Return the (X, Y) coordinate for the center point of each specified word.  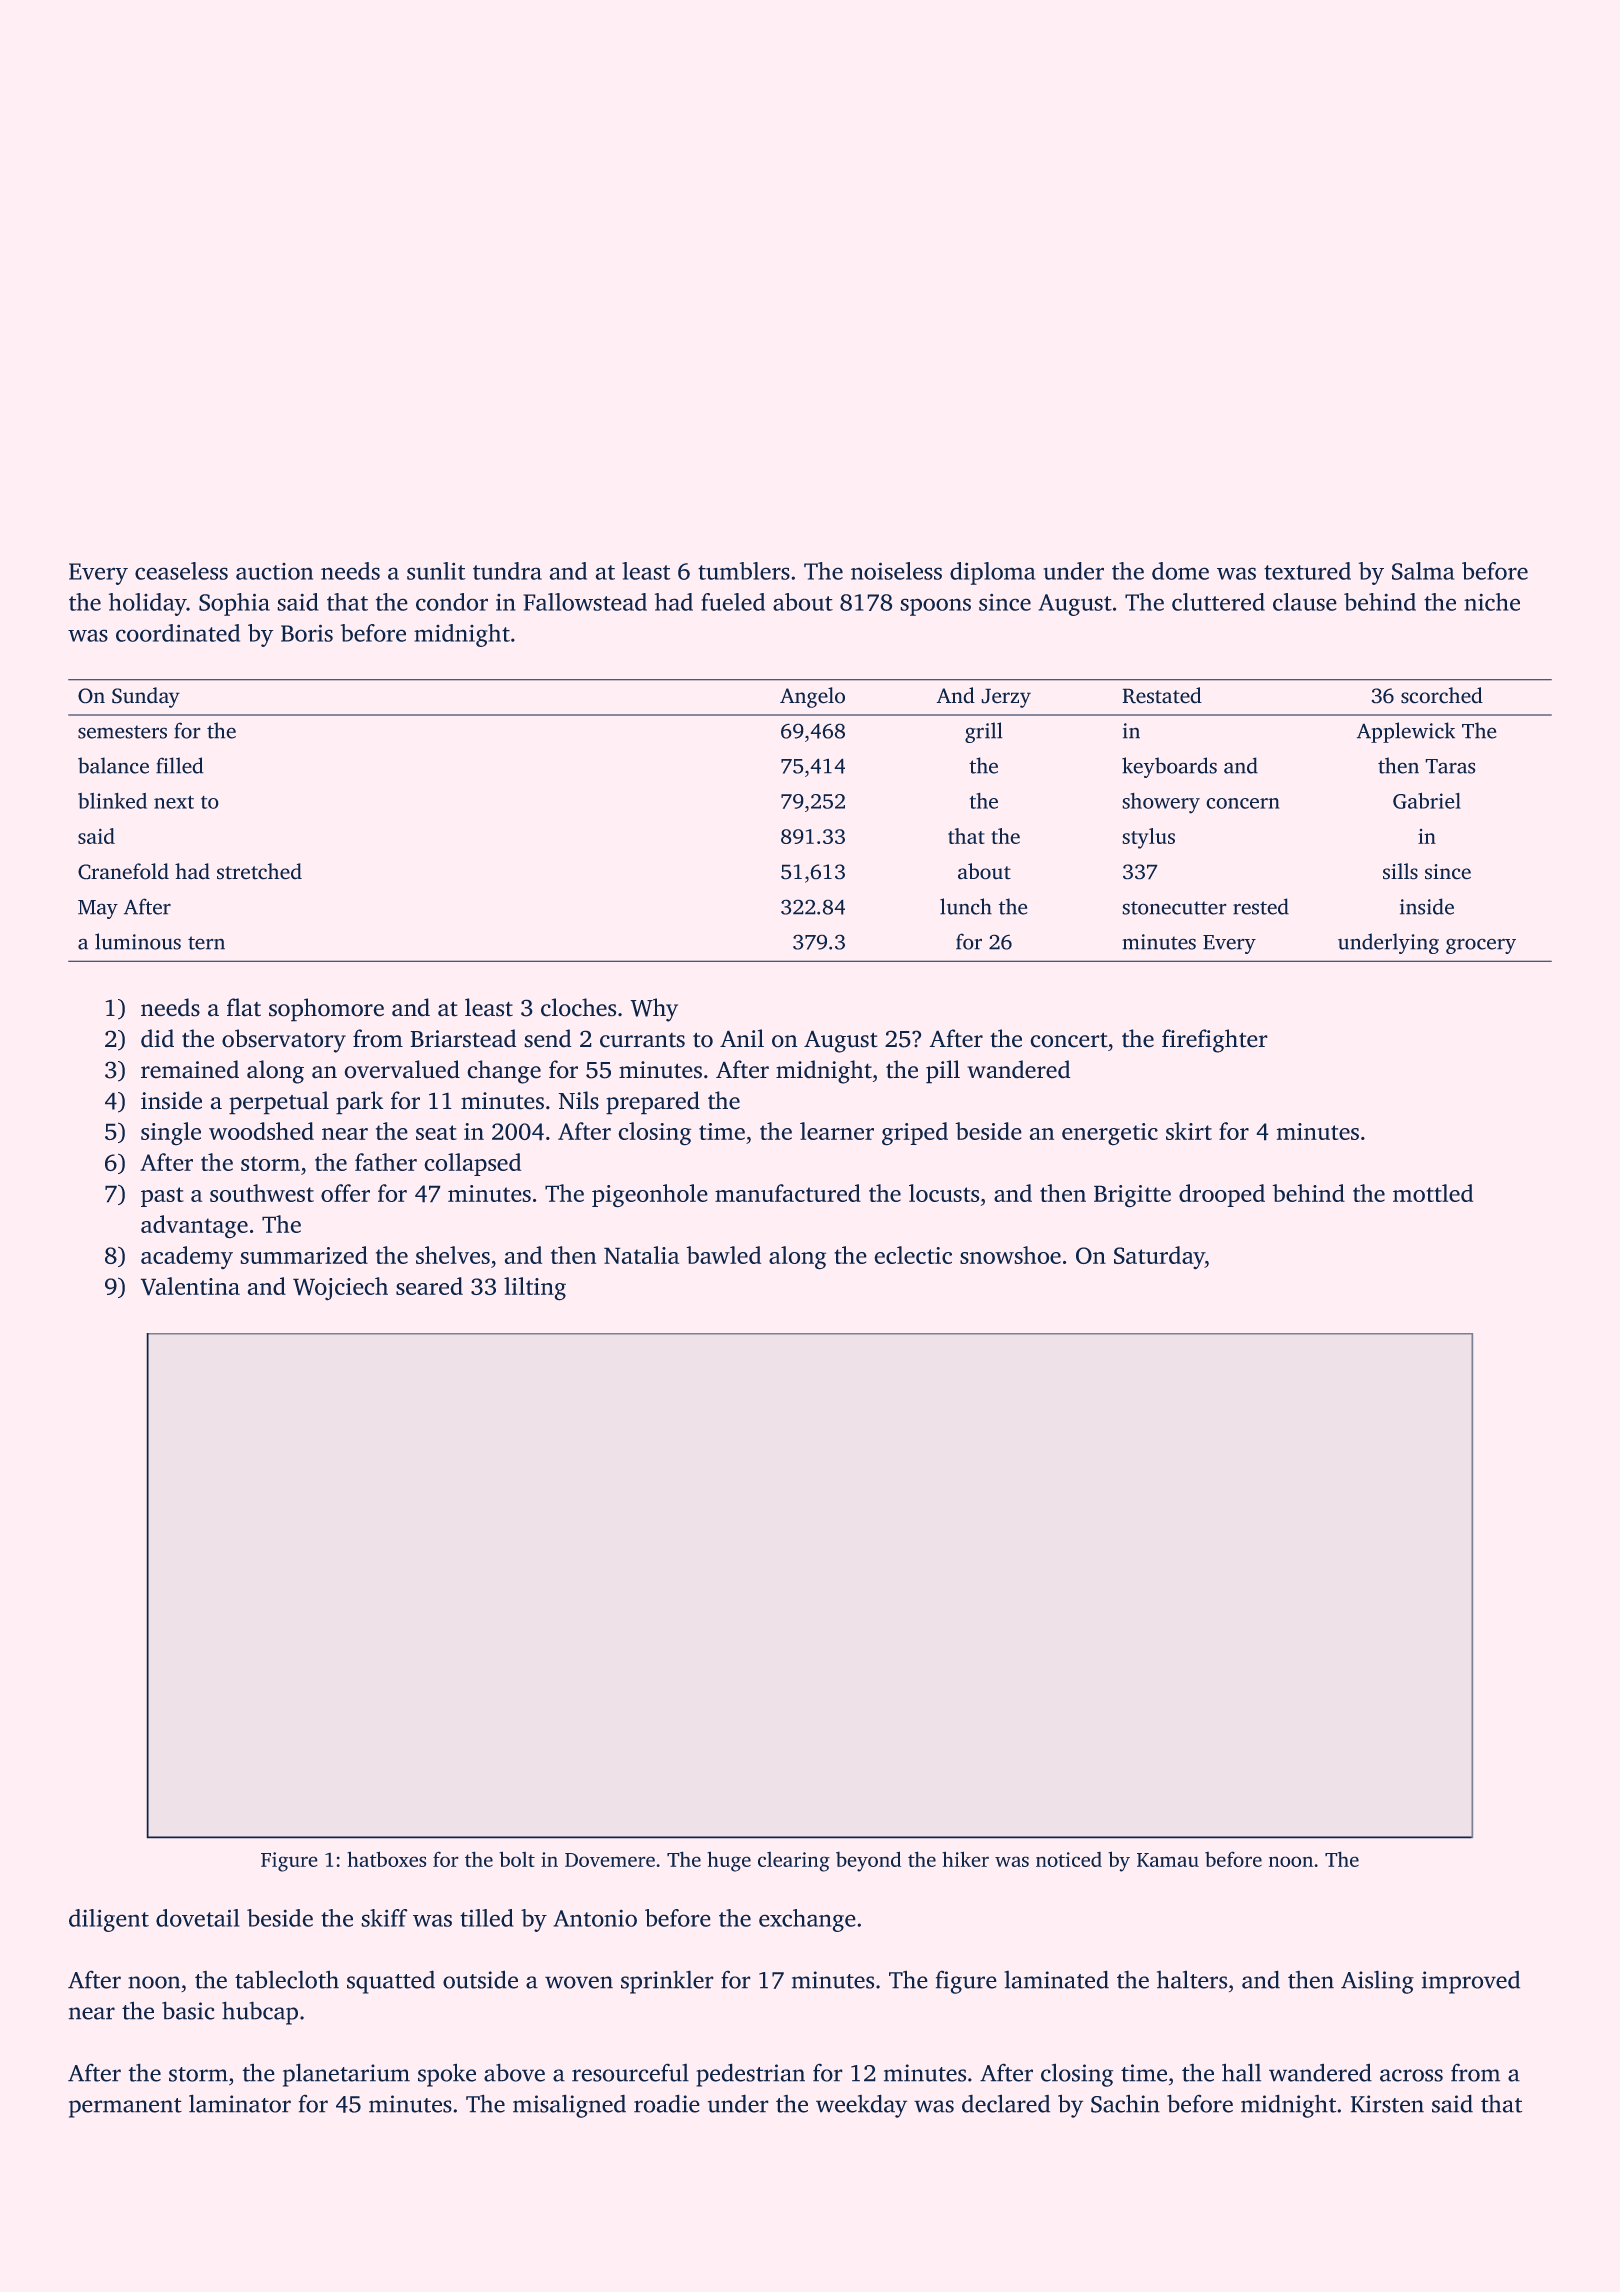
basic (188, 2011)
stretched (259, 871)
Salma (1423, 571)
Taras (1450, 766)
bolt (517, 1859)
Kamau (1168, 1860)
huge (729, 1862)
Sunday (146, 697)
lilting (535, 1288)
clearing (794, 1862)
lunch (966, 906)
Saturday (1159, 1257)
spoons (936, 607)
